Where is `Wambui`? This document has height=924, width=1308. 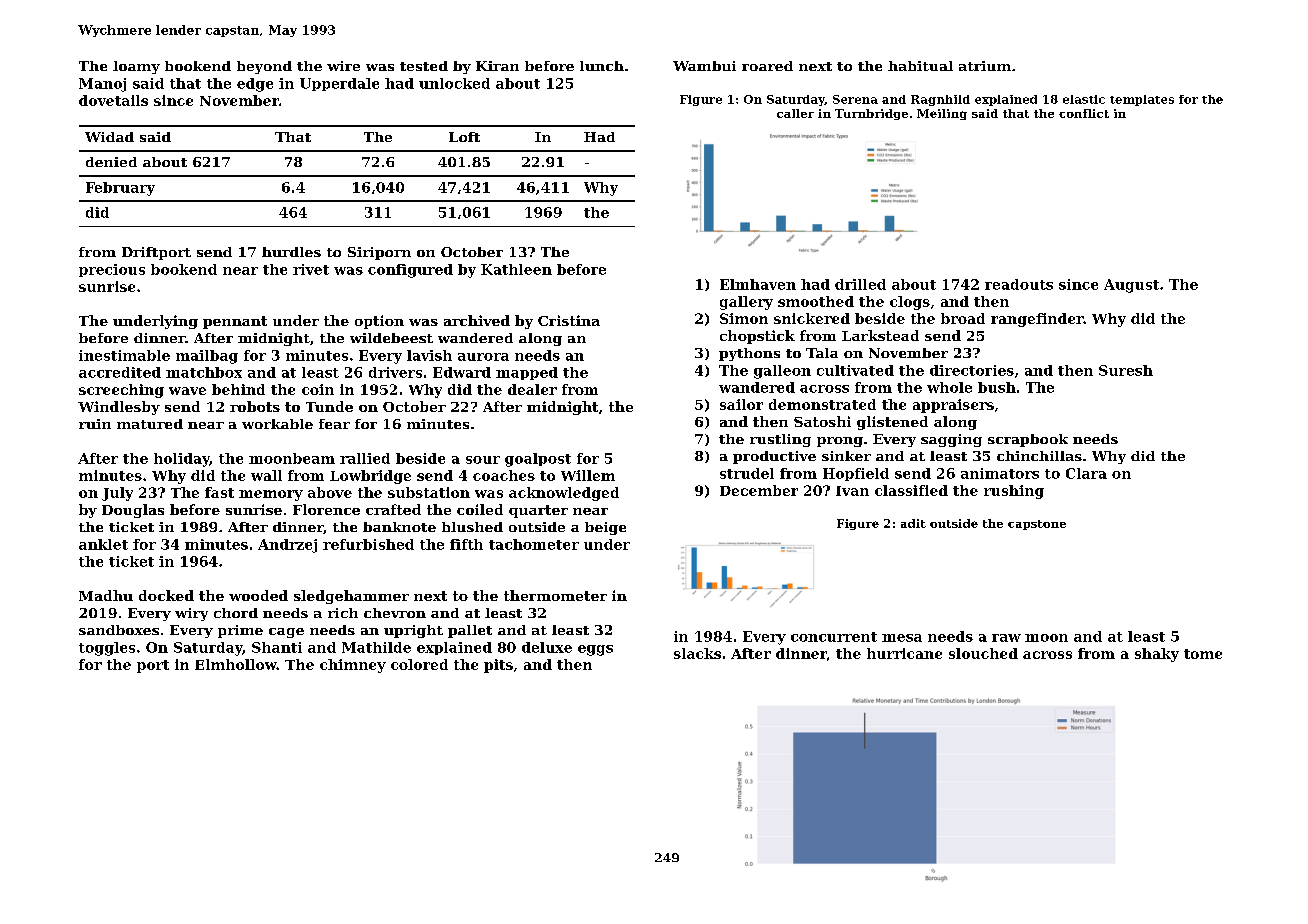
Wambui is located at coordinates (704, 66).
